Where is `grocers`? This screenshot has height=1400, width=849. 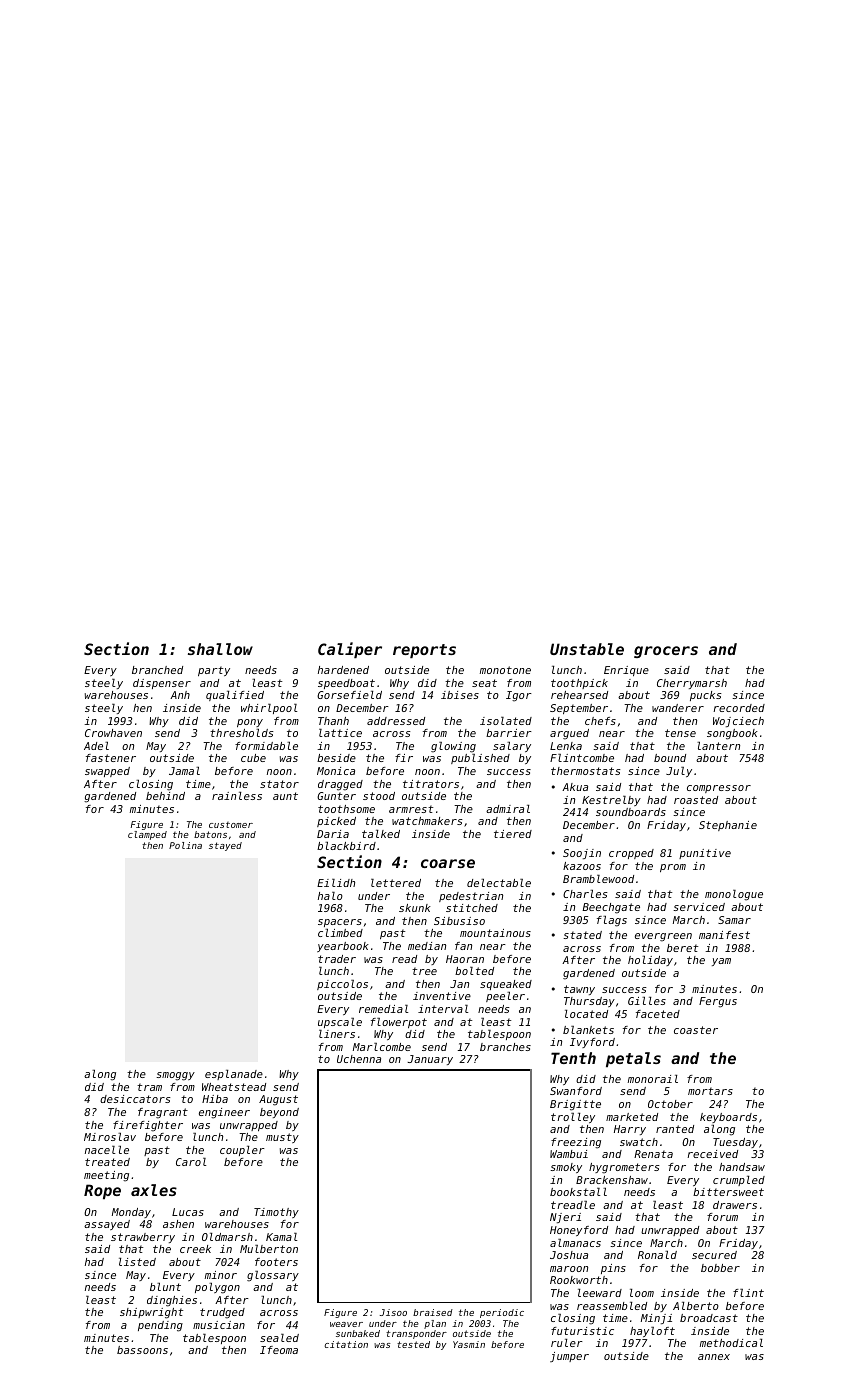
grocers is located at coordinates (666, 652).
